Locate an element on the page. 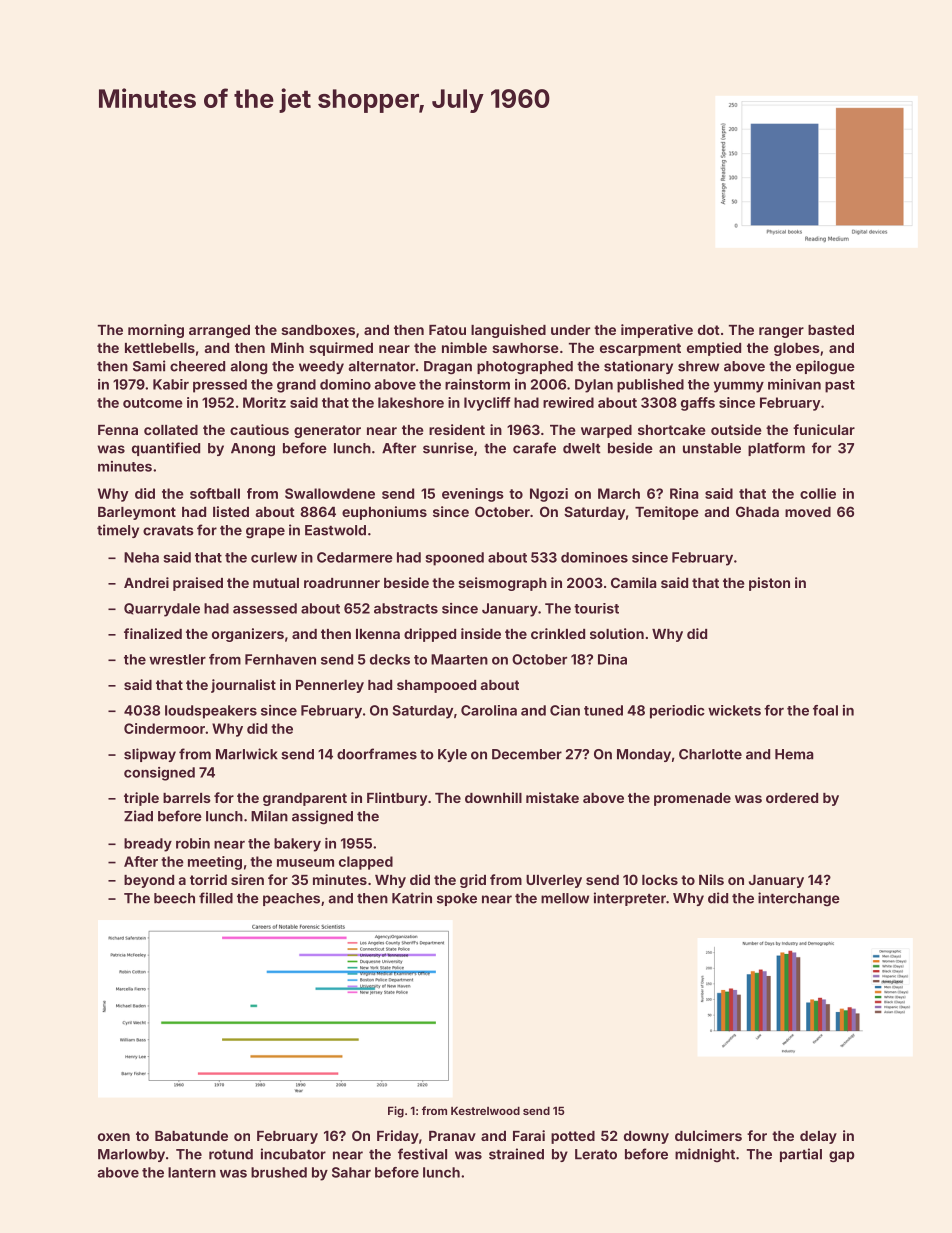 This image has height=1233, width=952. lantern is located at coordinates (192, 1172).
